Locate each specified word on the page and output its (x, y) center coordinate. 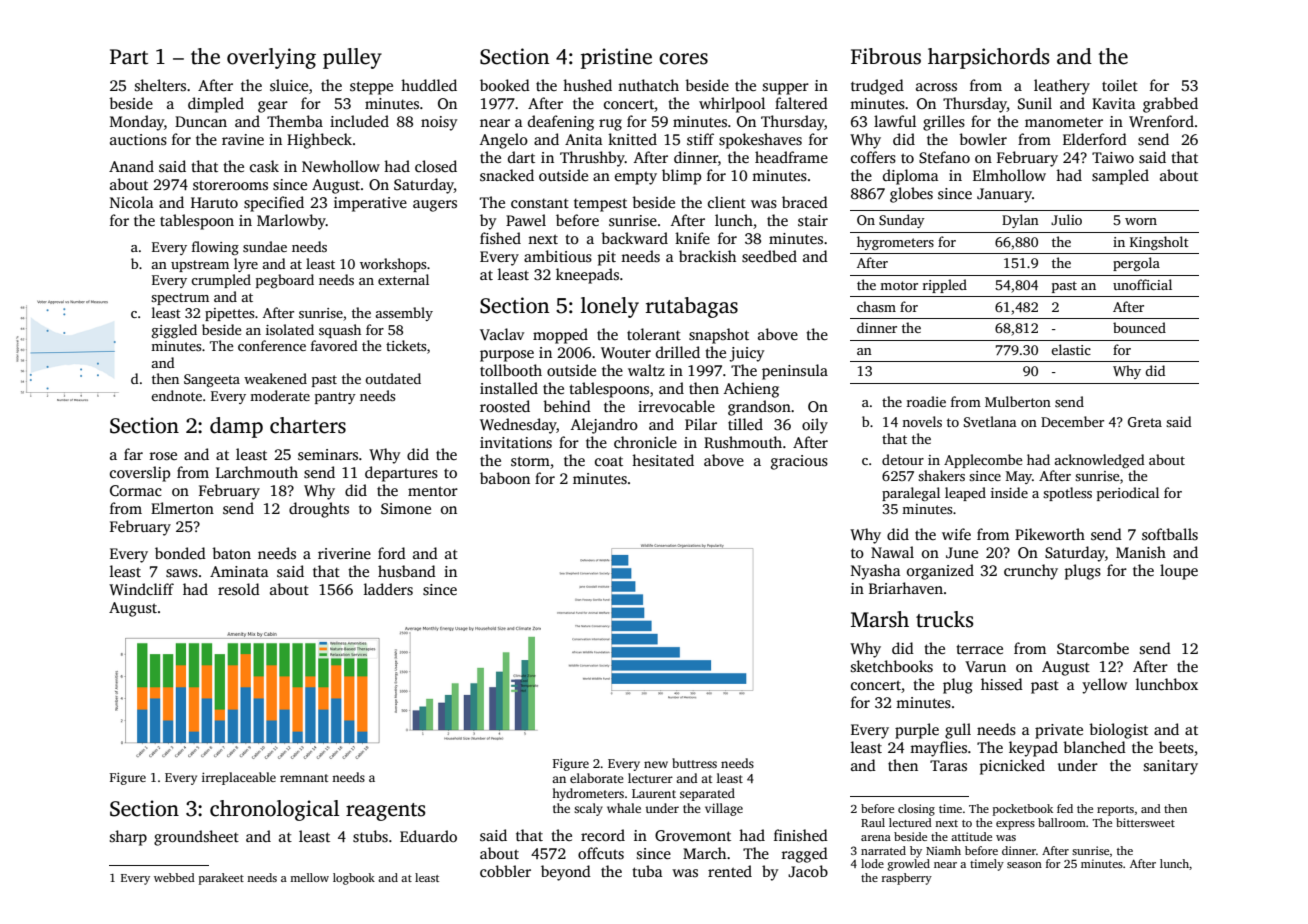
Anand (131, 166)
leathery (1062, 87)
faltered (801, 103)
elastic (1071, 349)
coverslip (140, 474)
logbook (354, 879)
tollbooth (511, 370)
